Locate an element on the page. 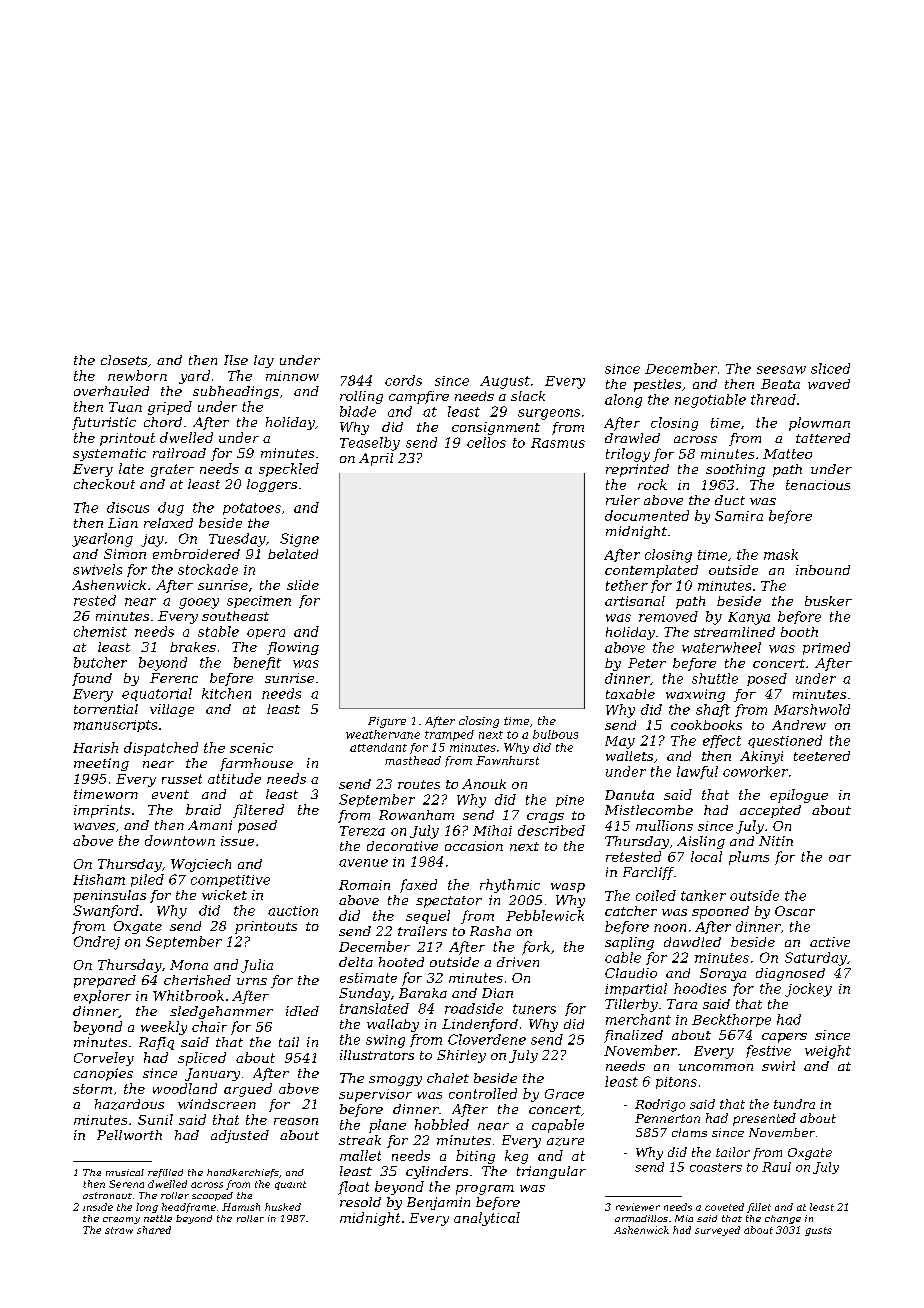 Image resolution: width=924 pixels, height=1308 pixels. tattered is located at coordinates (823, 438).
